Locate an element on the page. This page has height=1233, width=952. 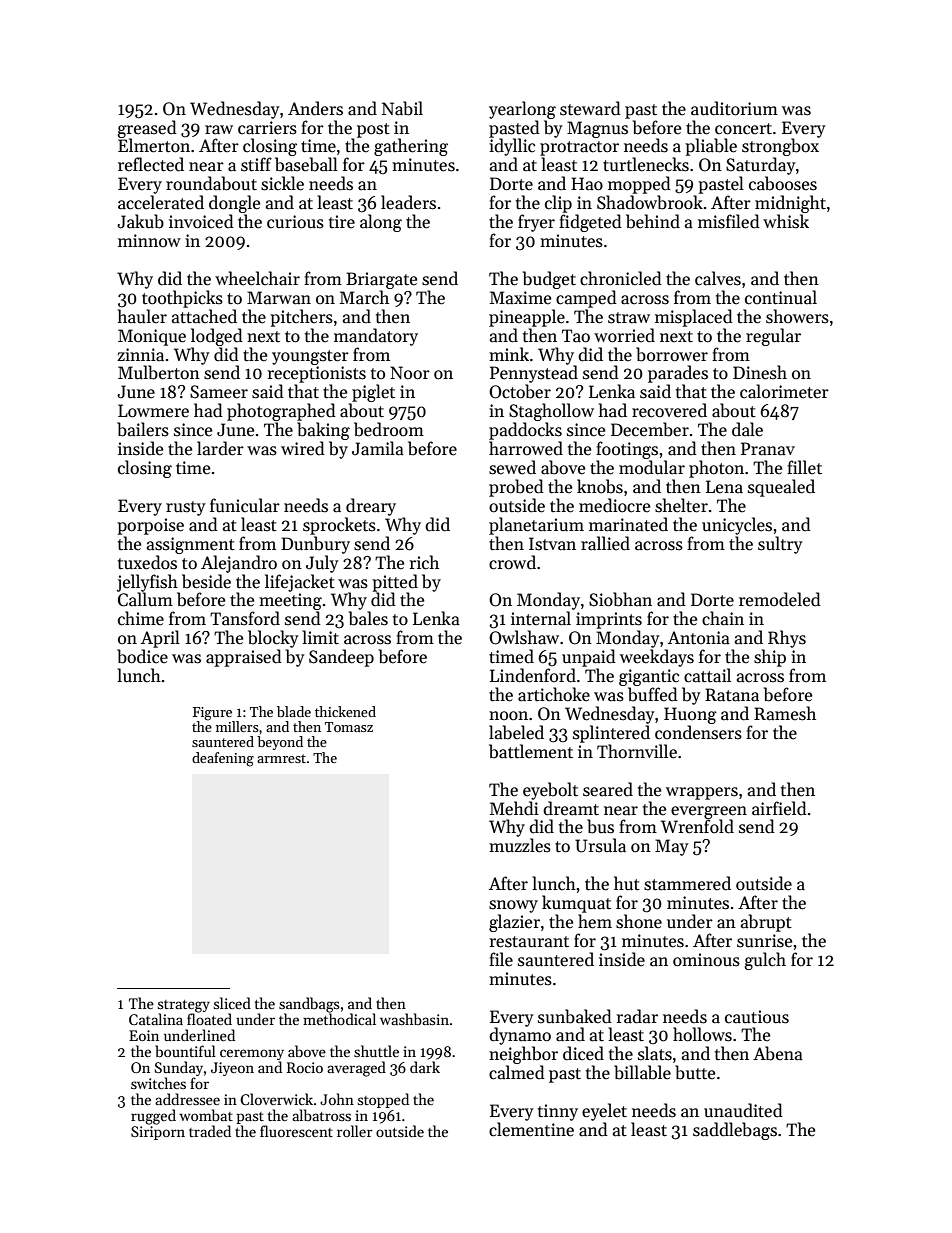
weekdays is located at coordinates (657, 658).
